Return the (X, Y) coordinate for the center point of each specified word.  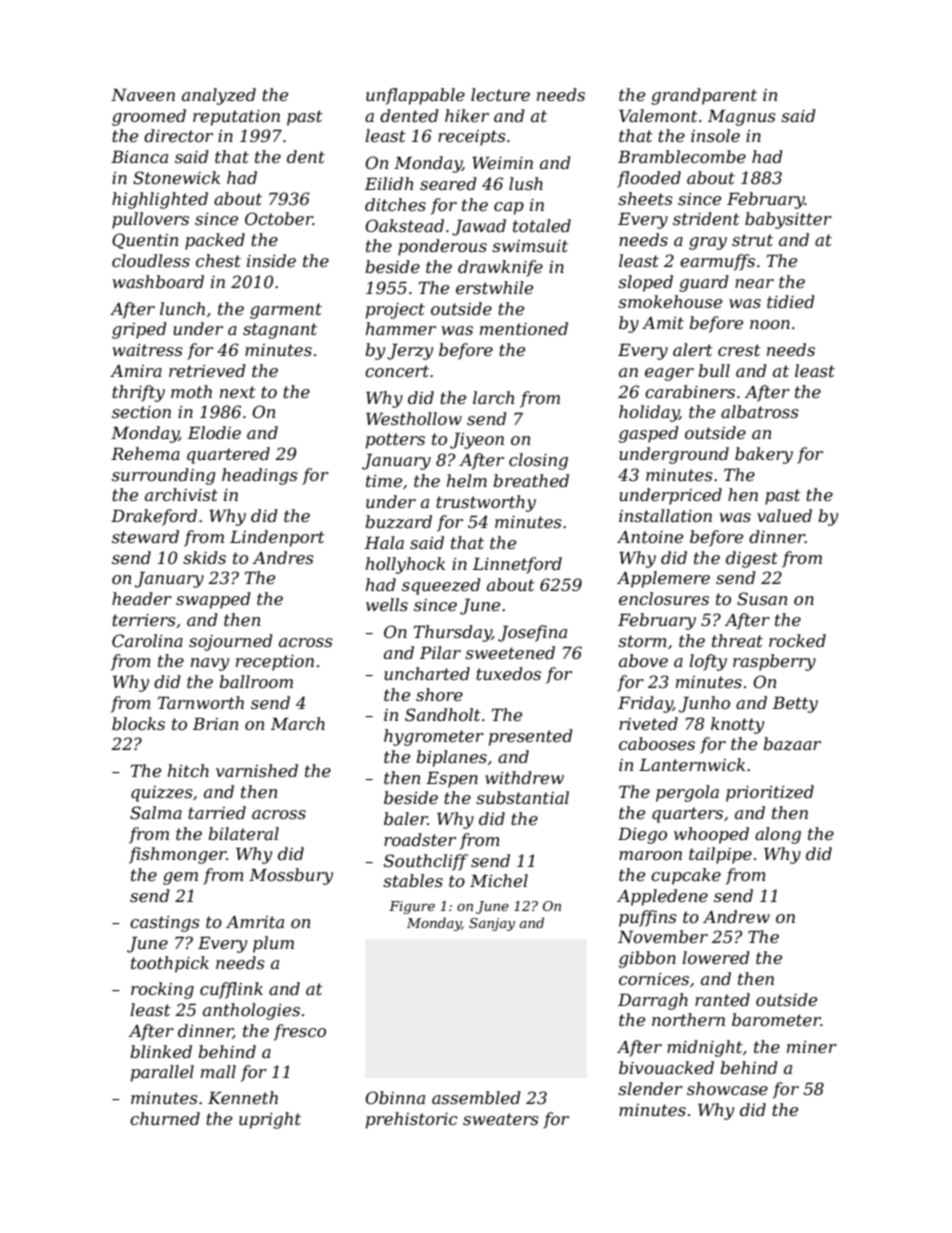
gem (180, 878)
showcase (727, 1088)
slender (650, 1088)
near (754, 283)
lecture (500, 94)
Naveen (143, 95)
